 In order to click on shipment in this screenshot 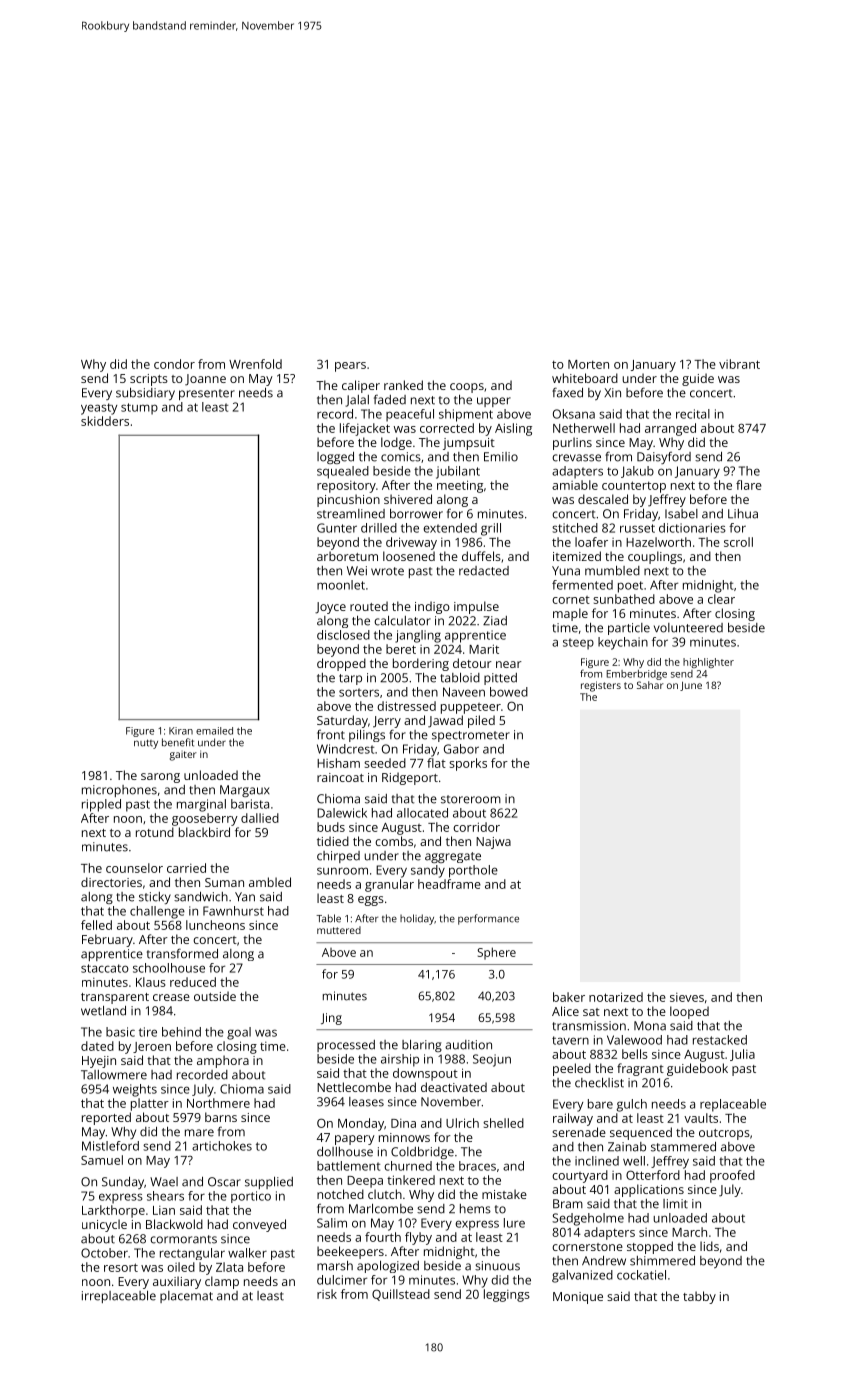, I will do `click(466, 415)`.
